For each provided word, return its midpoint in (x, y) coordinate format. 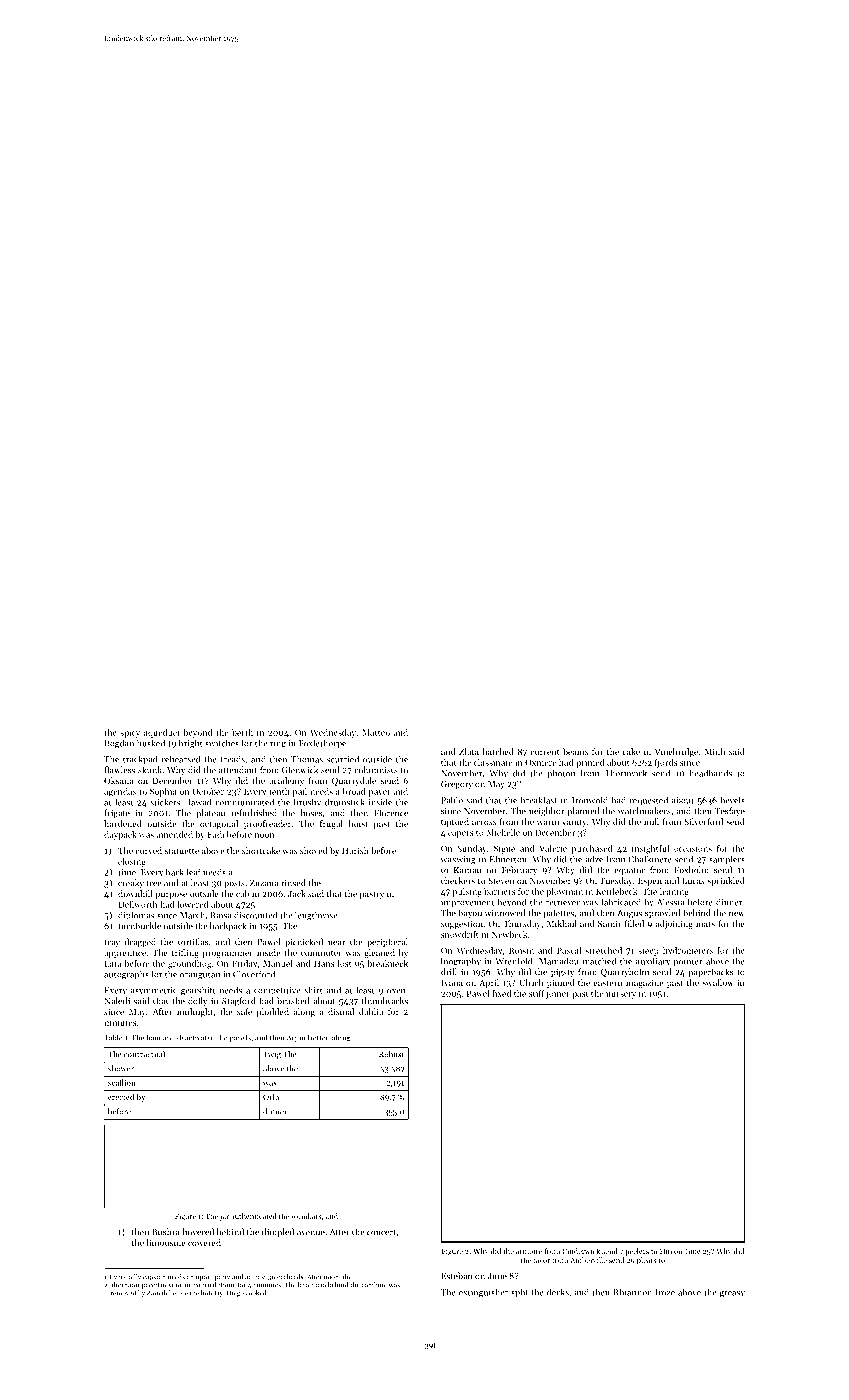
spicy (130, 733)
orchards (290, 1277)
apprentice (125, 954)
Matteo (376, 732)
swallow (718, 982)
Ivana (452, 982)
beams (575, 751)
